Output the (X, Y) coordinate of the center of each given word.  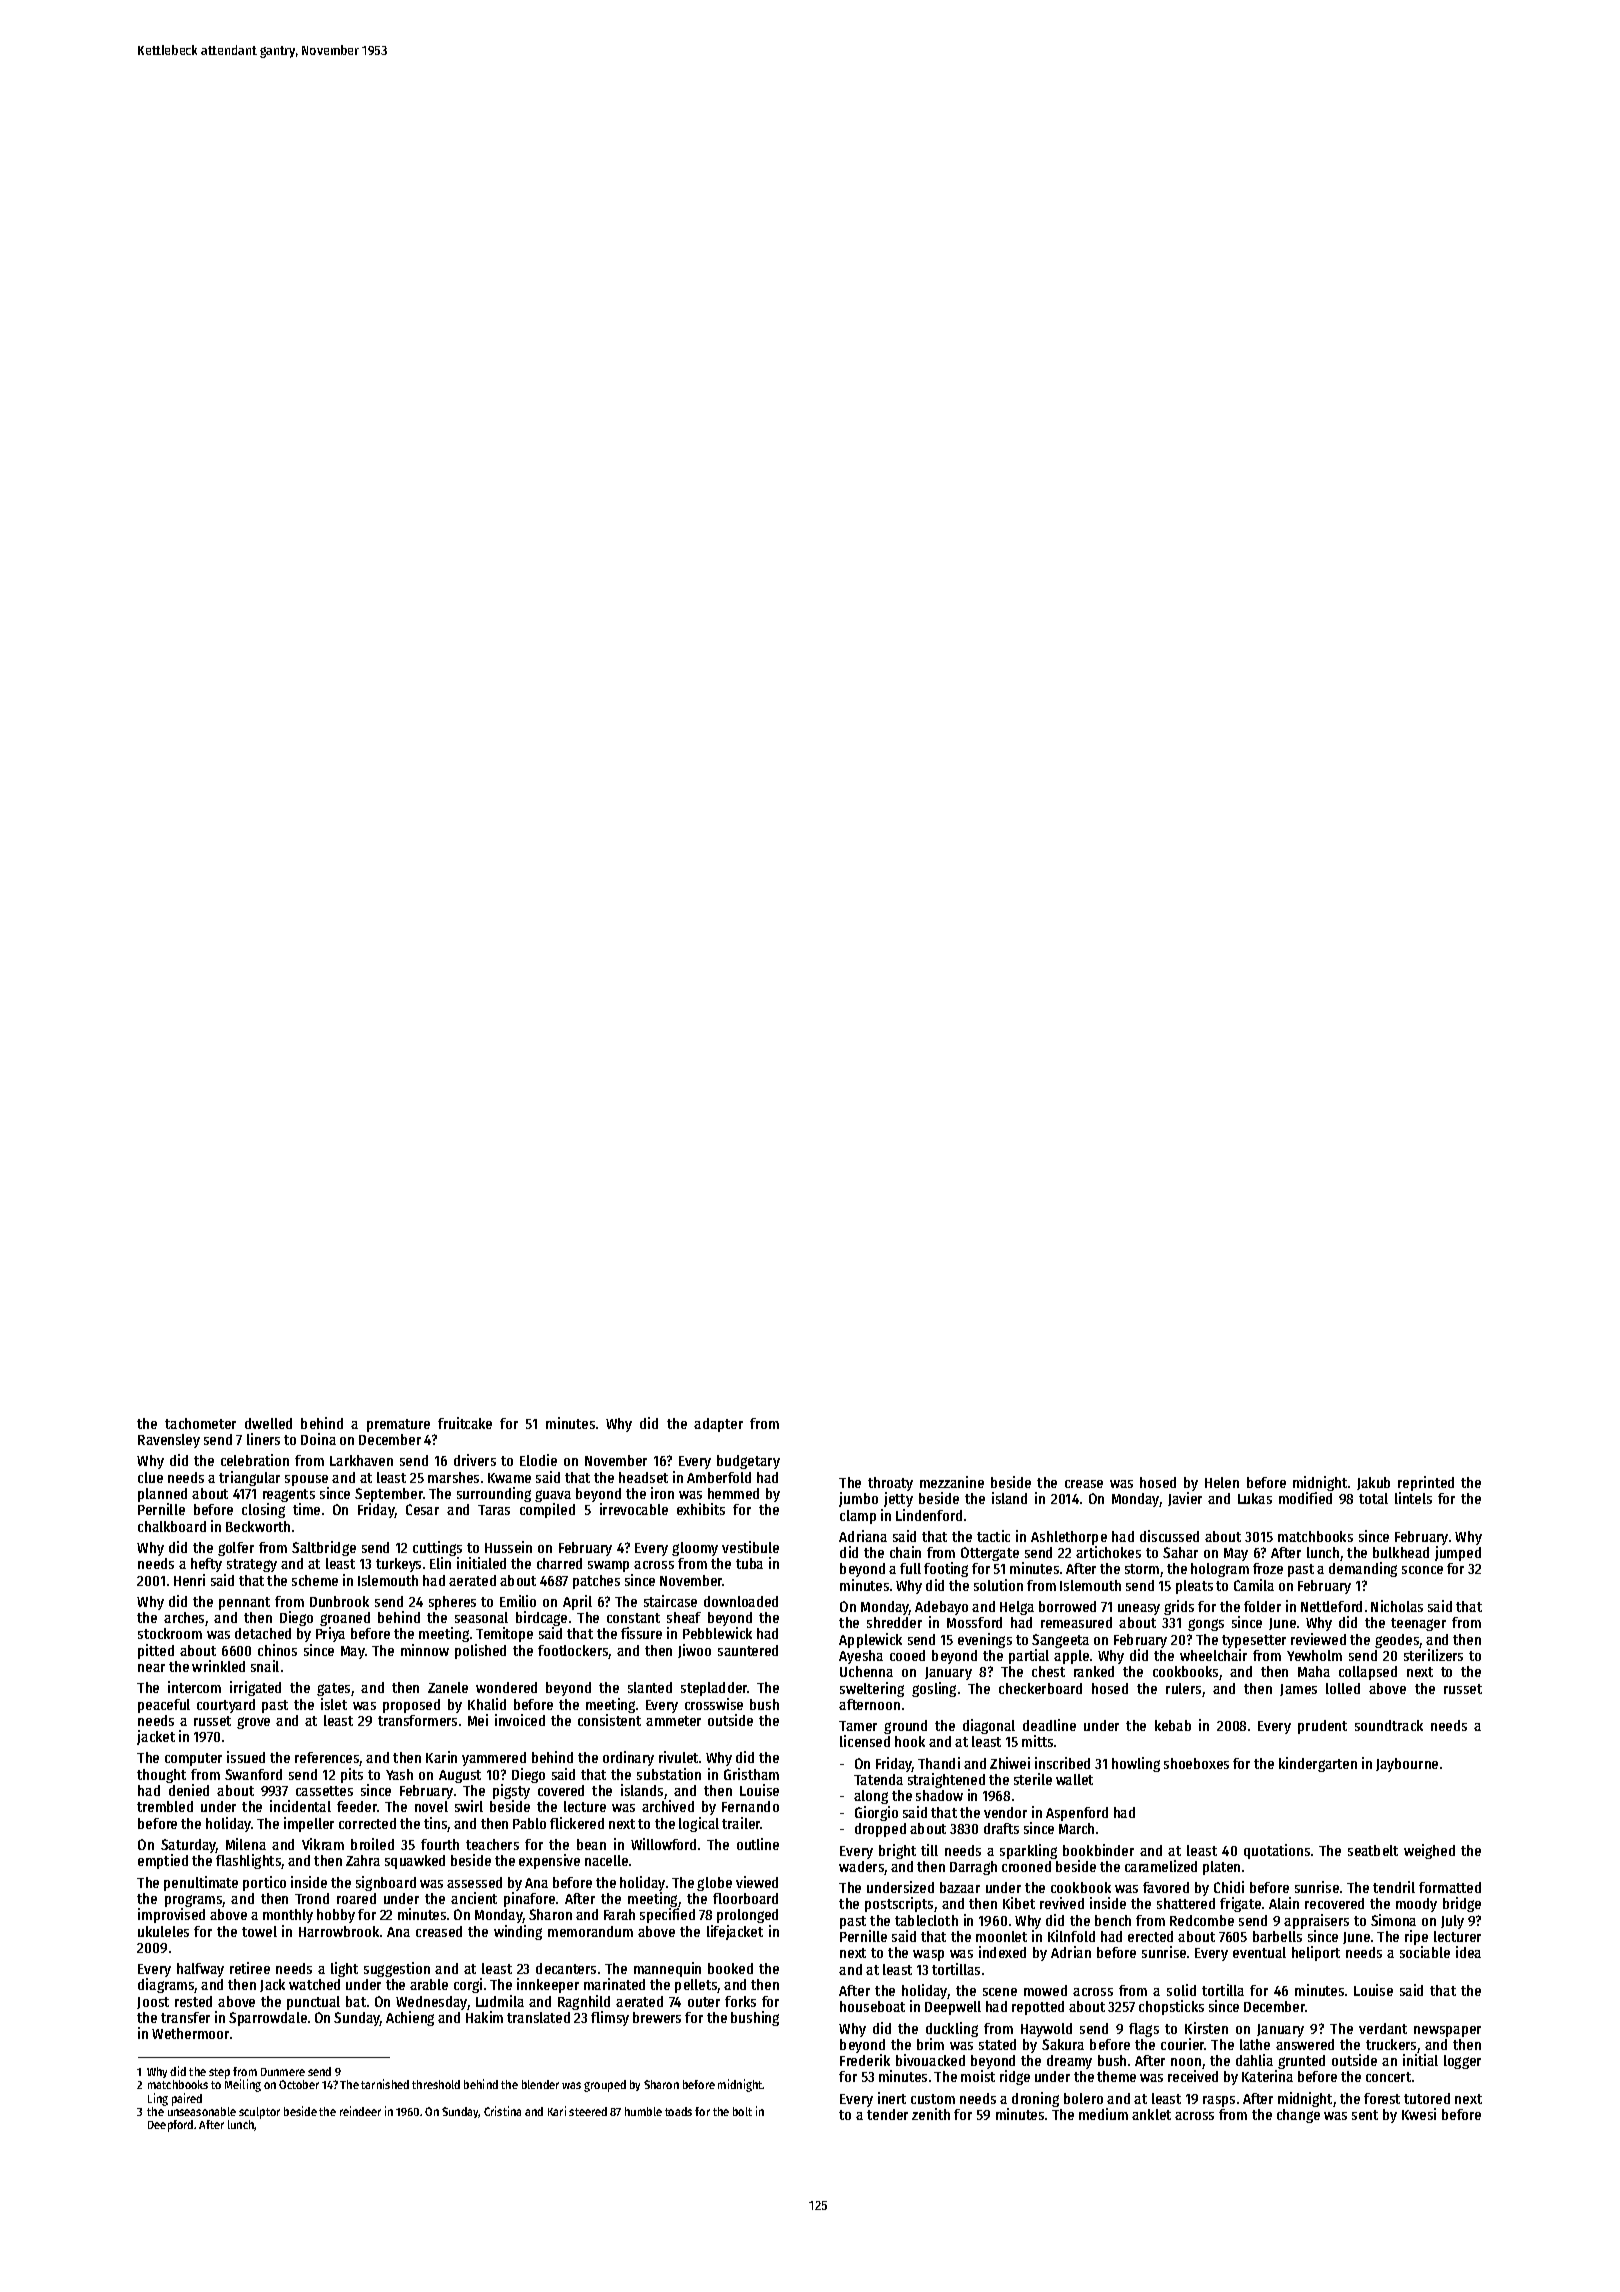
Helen (1222, 1482)
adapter (718, 1425)
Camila (1254, 1585)
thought (161, 1776)
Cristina (502, 2111)
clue (150, 1477)
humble (643, 2111)
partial (1029, 1656)
